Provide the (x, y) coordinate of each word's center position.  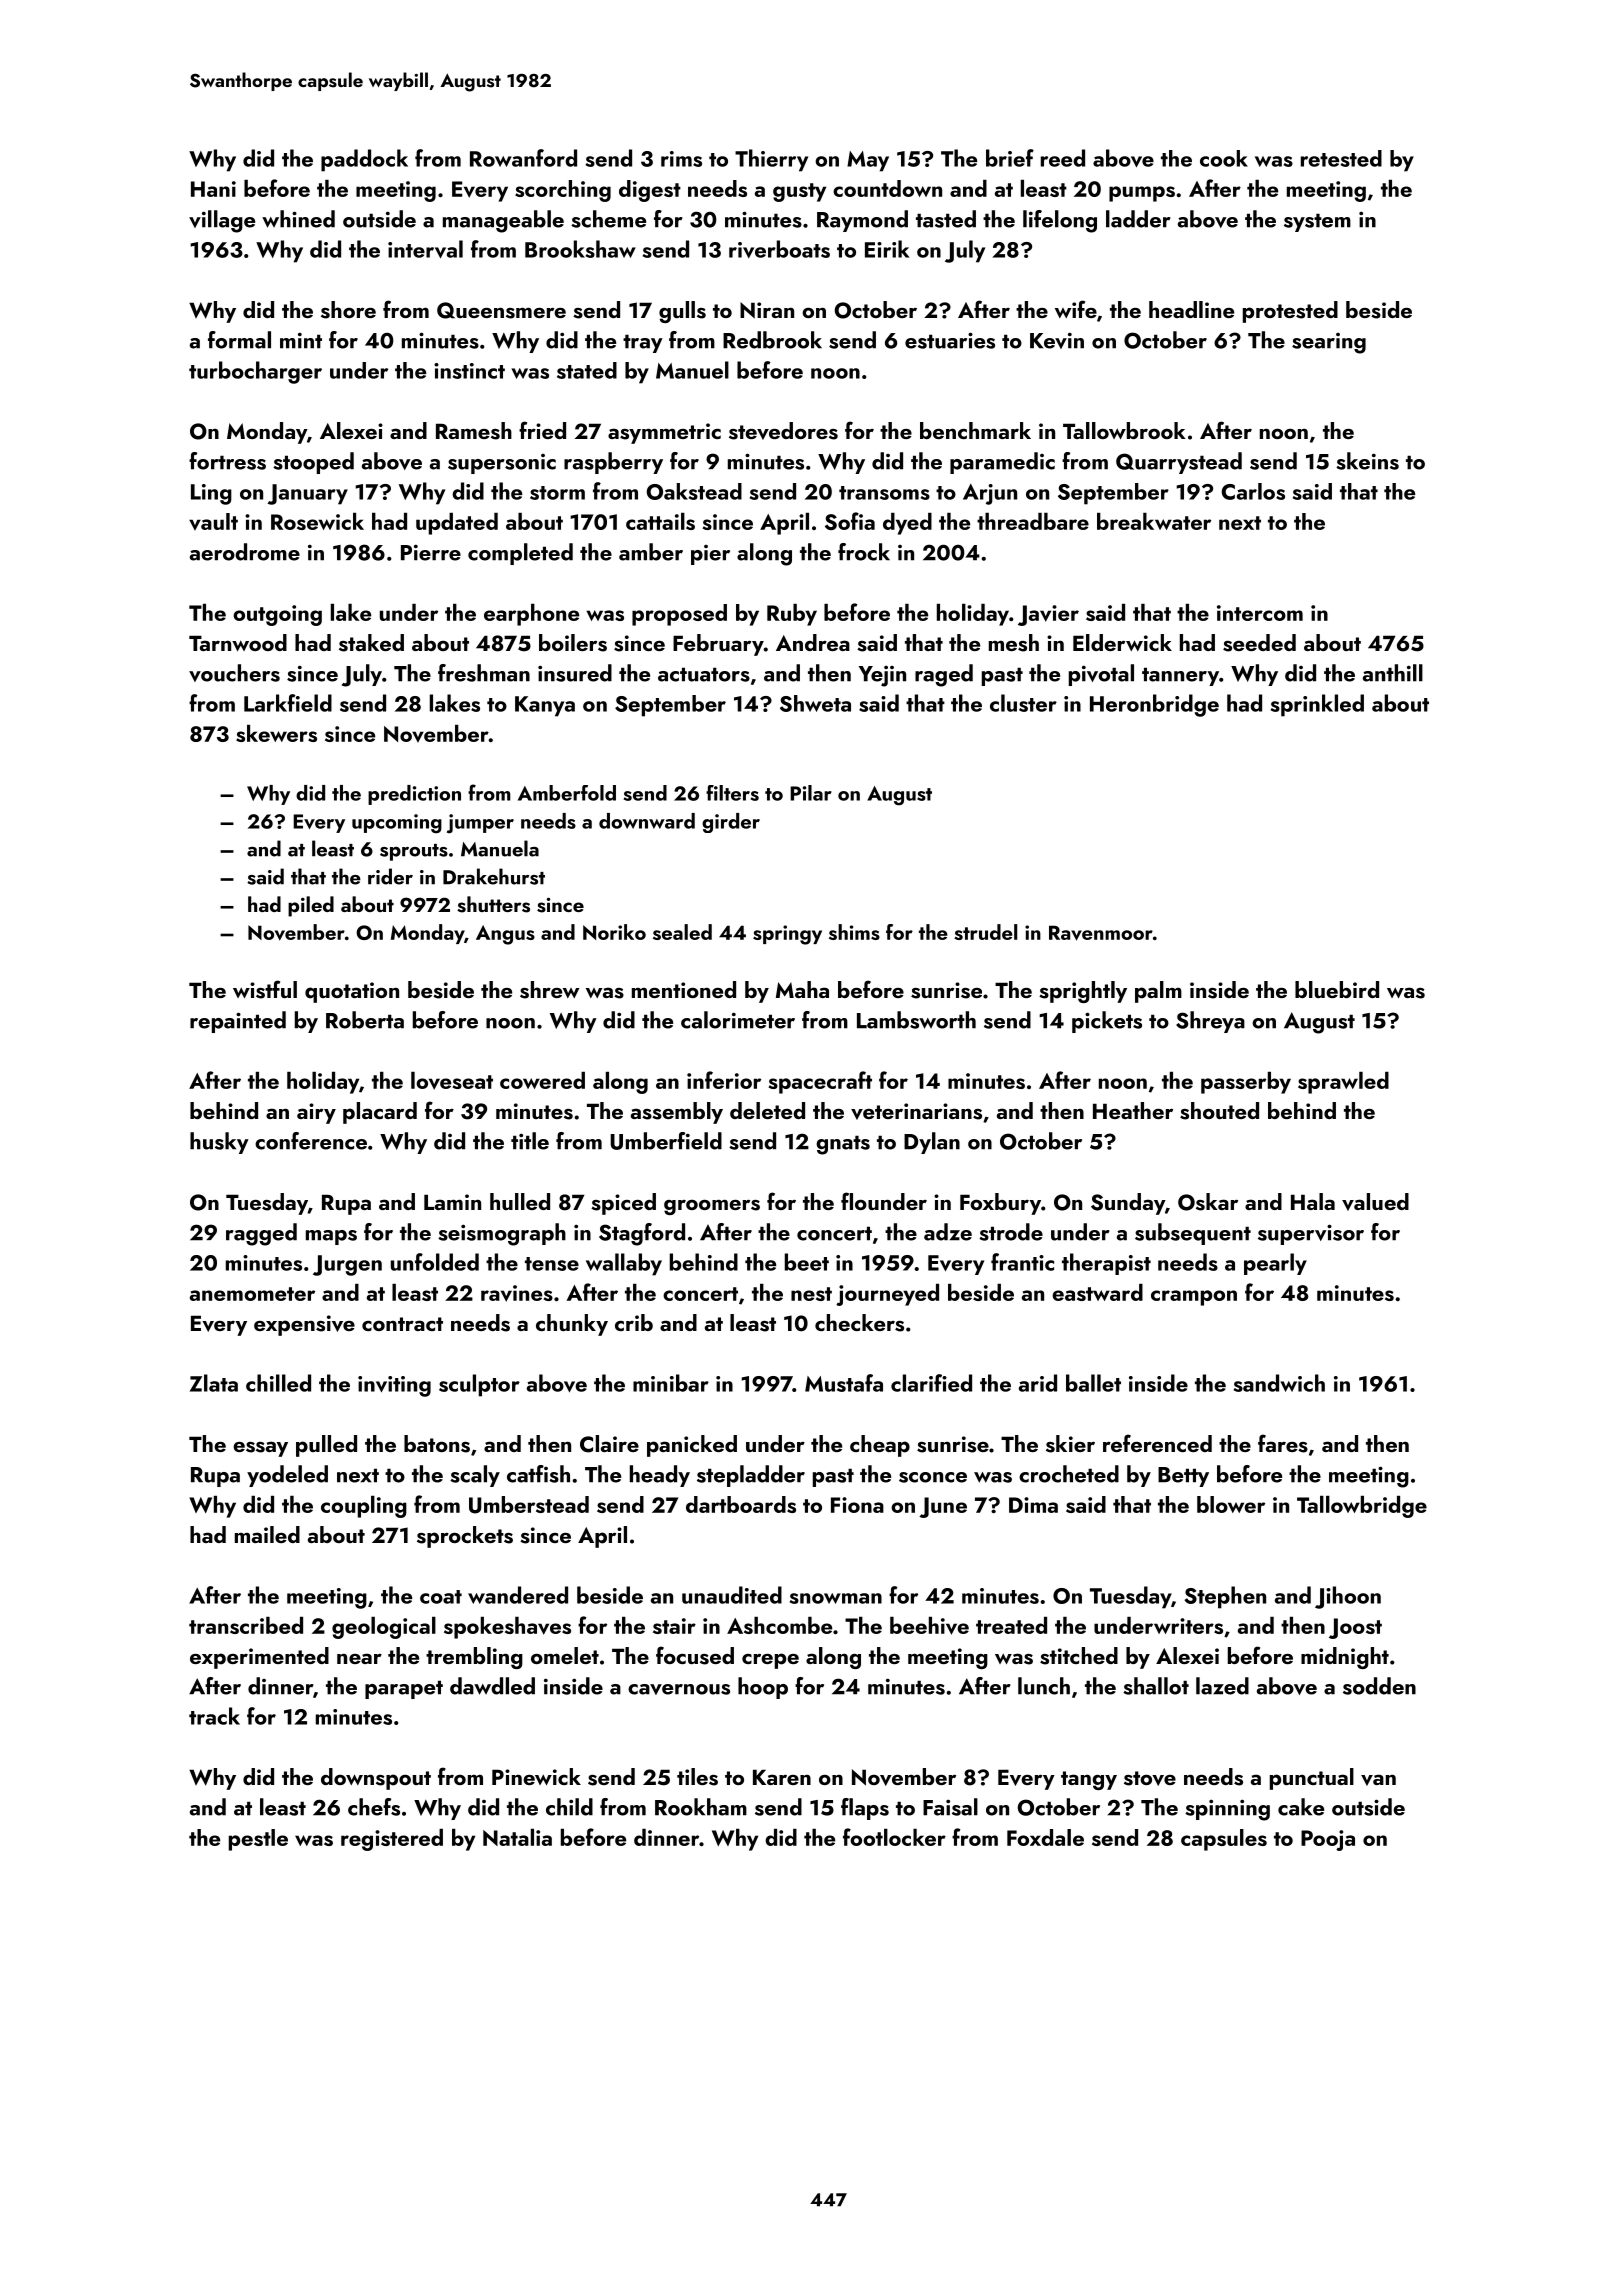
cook (1224, 158)
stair (674, 1626)
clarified (931, 1383)
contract (402, 1324)
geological (384, 1628)
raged (944, 675)
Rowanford (523, 158)
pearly (1275, 1264)
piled (311, 906)
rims (681, 159)
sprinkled (1317, 705)
